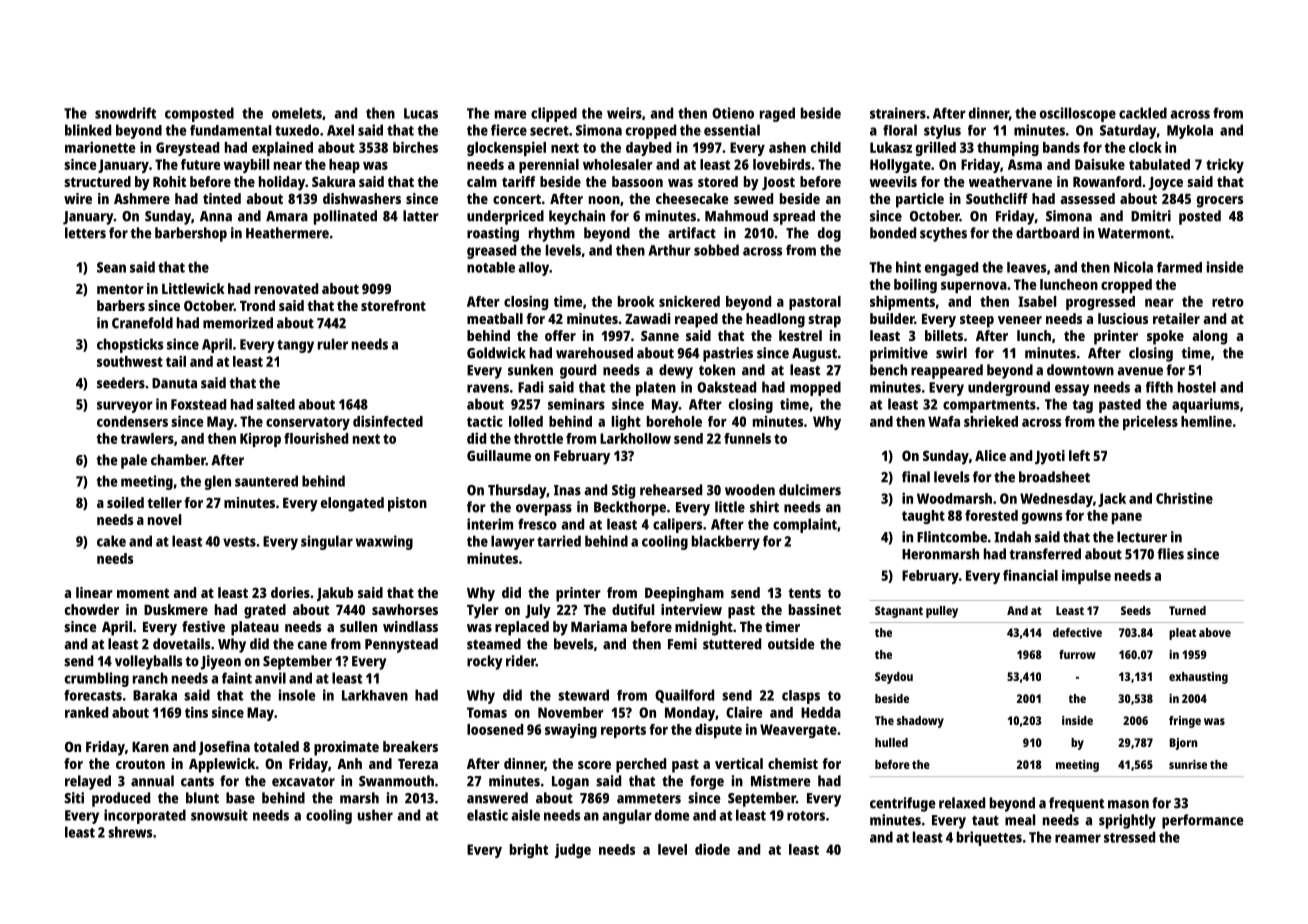  I want to click on ammeters, so click(649, 799).
